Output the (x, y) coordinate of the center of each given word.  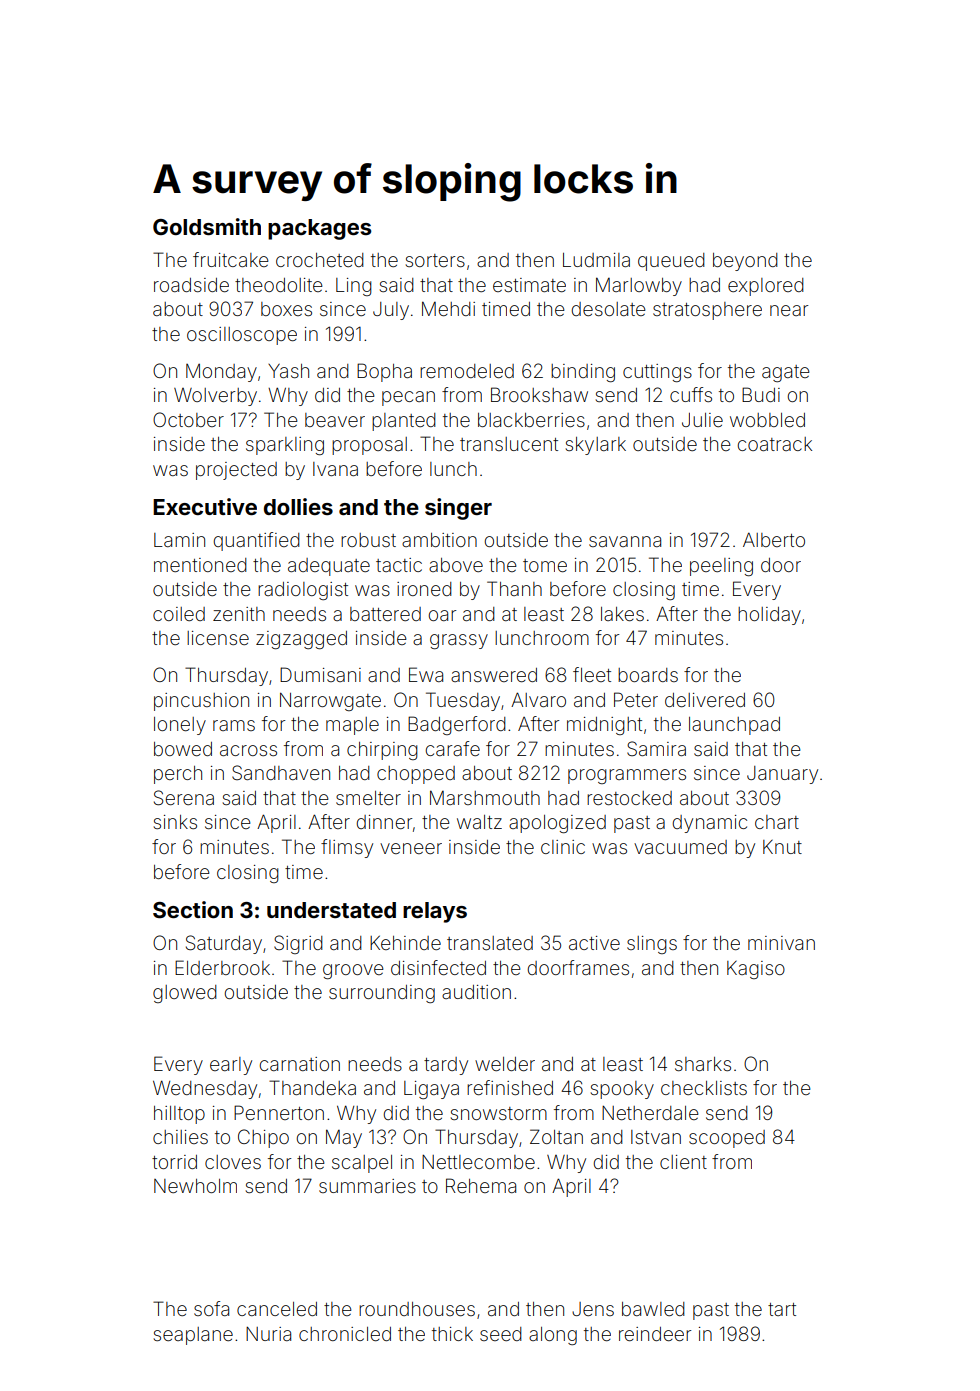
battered (385, 614)
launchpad (734, 726)
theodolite (278, 285)
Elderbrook (222, 967)
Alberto (774, 540)
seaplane (193, 1336)
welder (505, 1064)
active (594, 943)
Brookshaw (539, 394)
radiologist (303, 591)
